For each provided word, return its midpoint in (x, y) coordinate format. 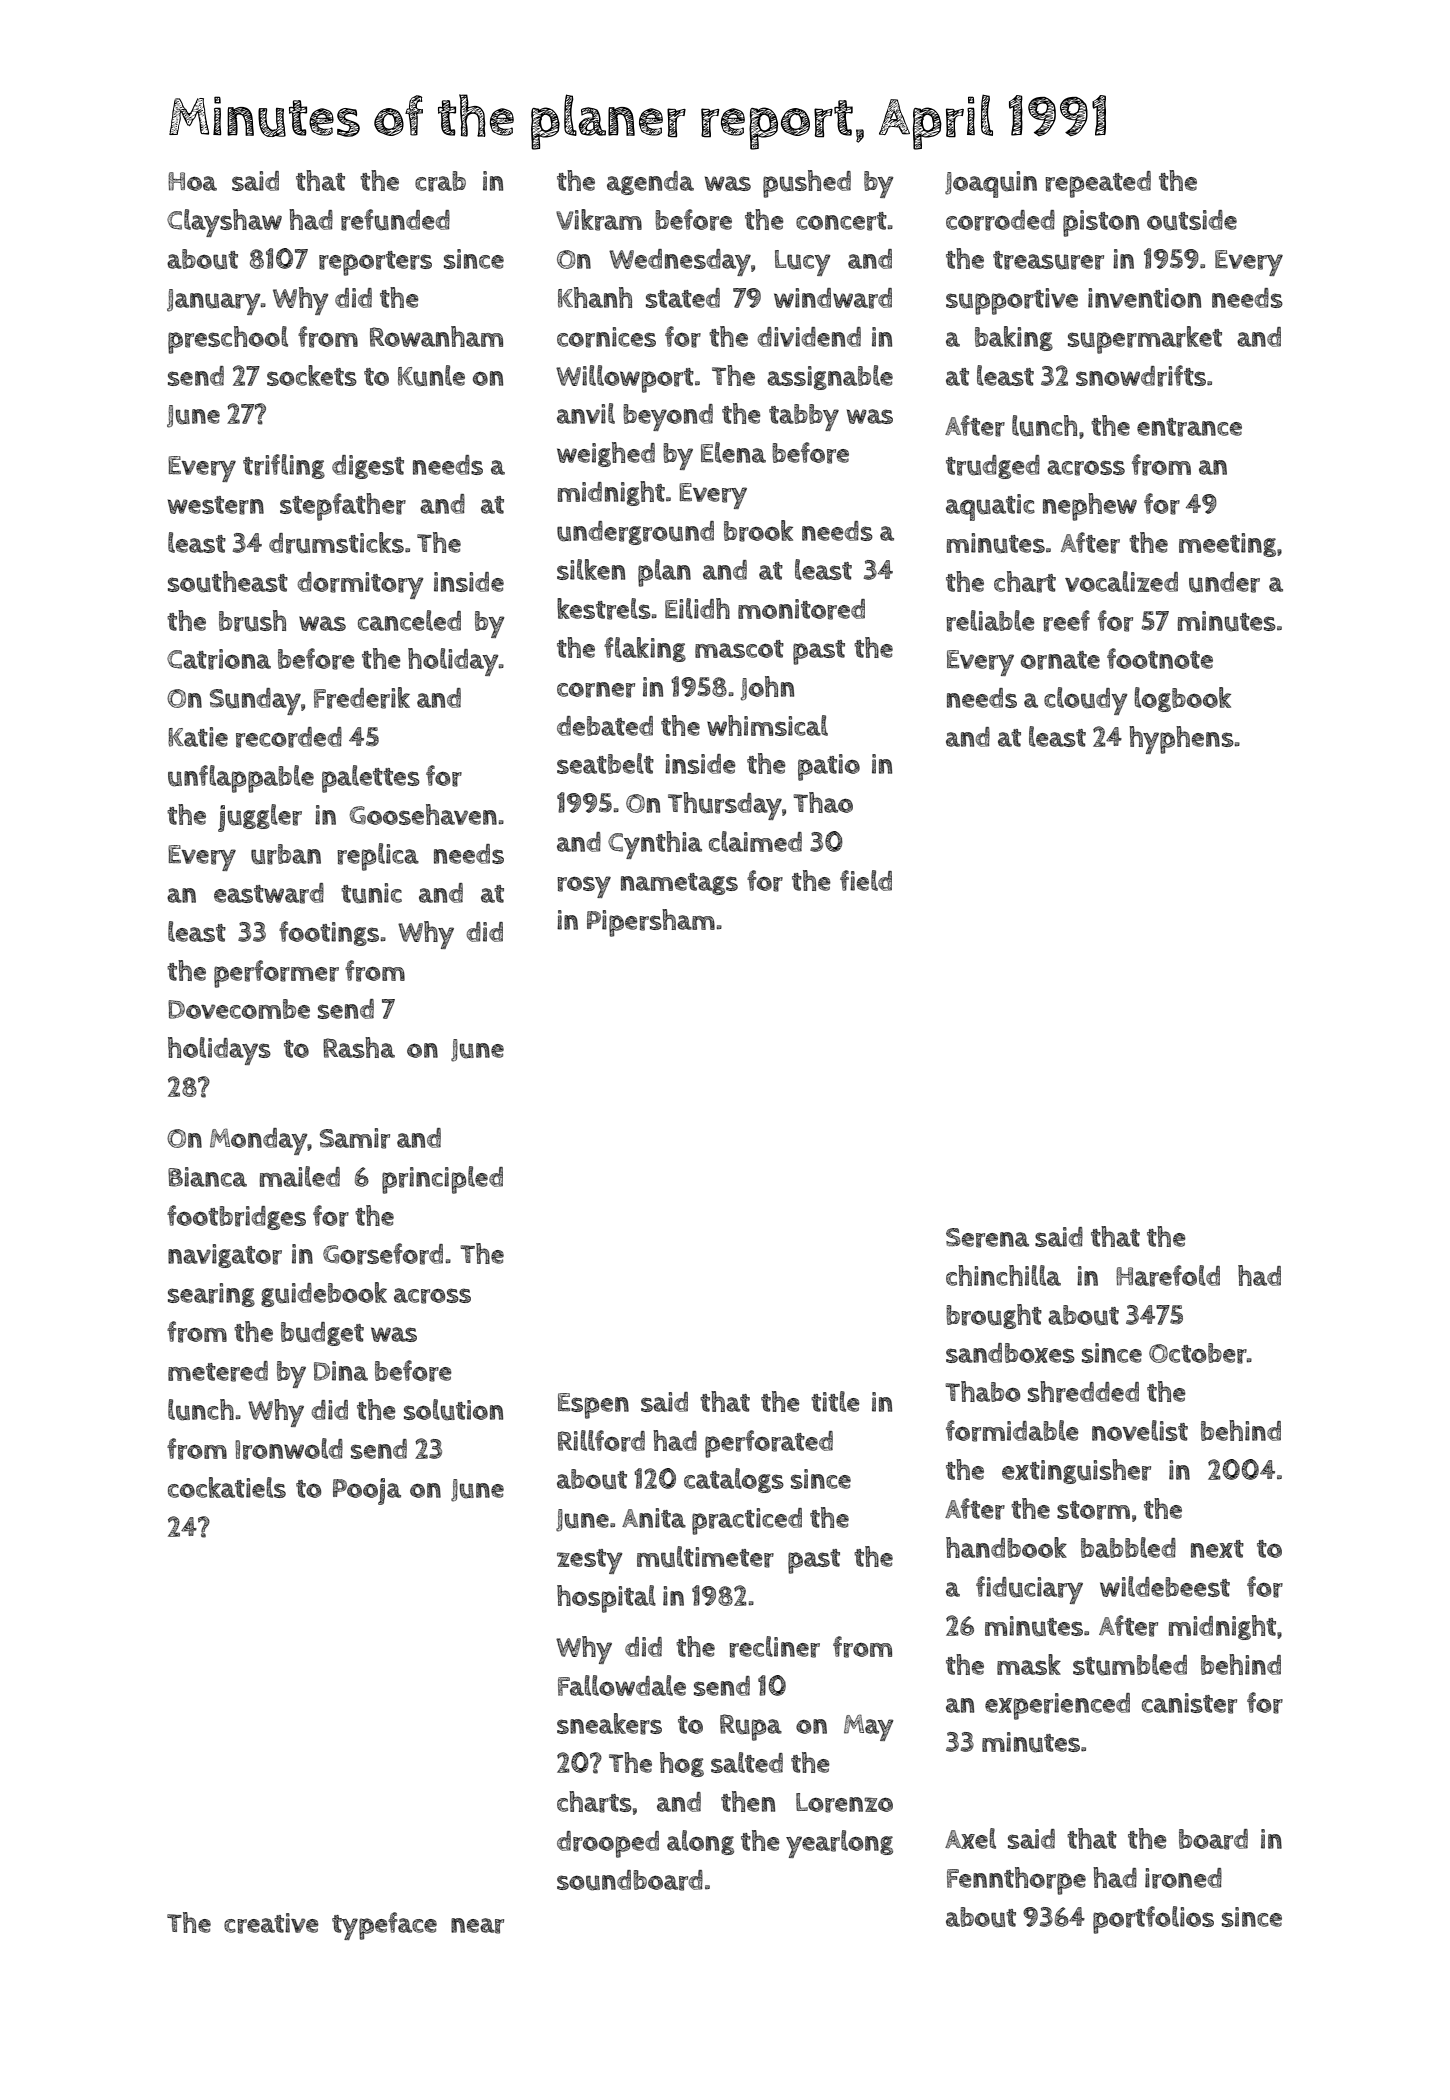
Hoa (192, 181)
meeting (1227, 545)
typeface (384, 1926)
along (700, 1842)
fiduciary (1029, 1590)
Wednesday (680, 262)
